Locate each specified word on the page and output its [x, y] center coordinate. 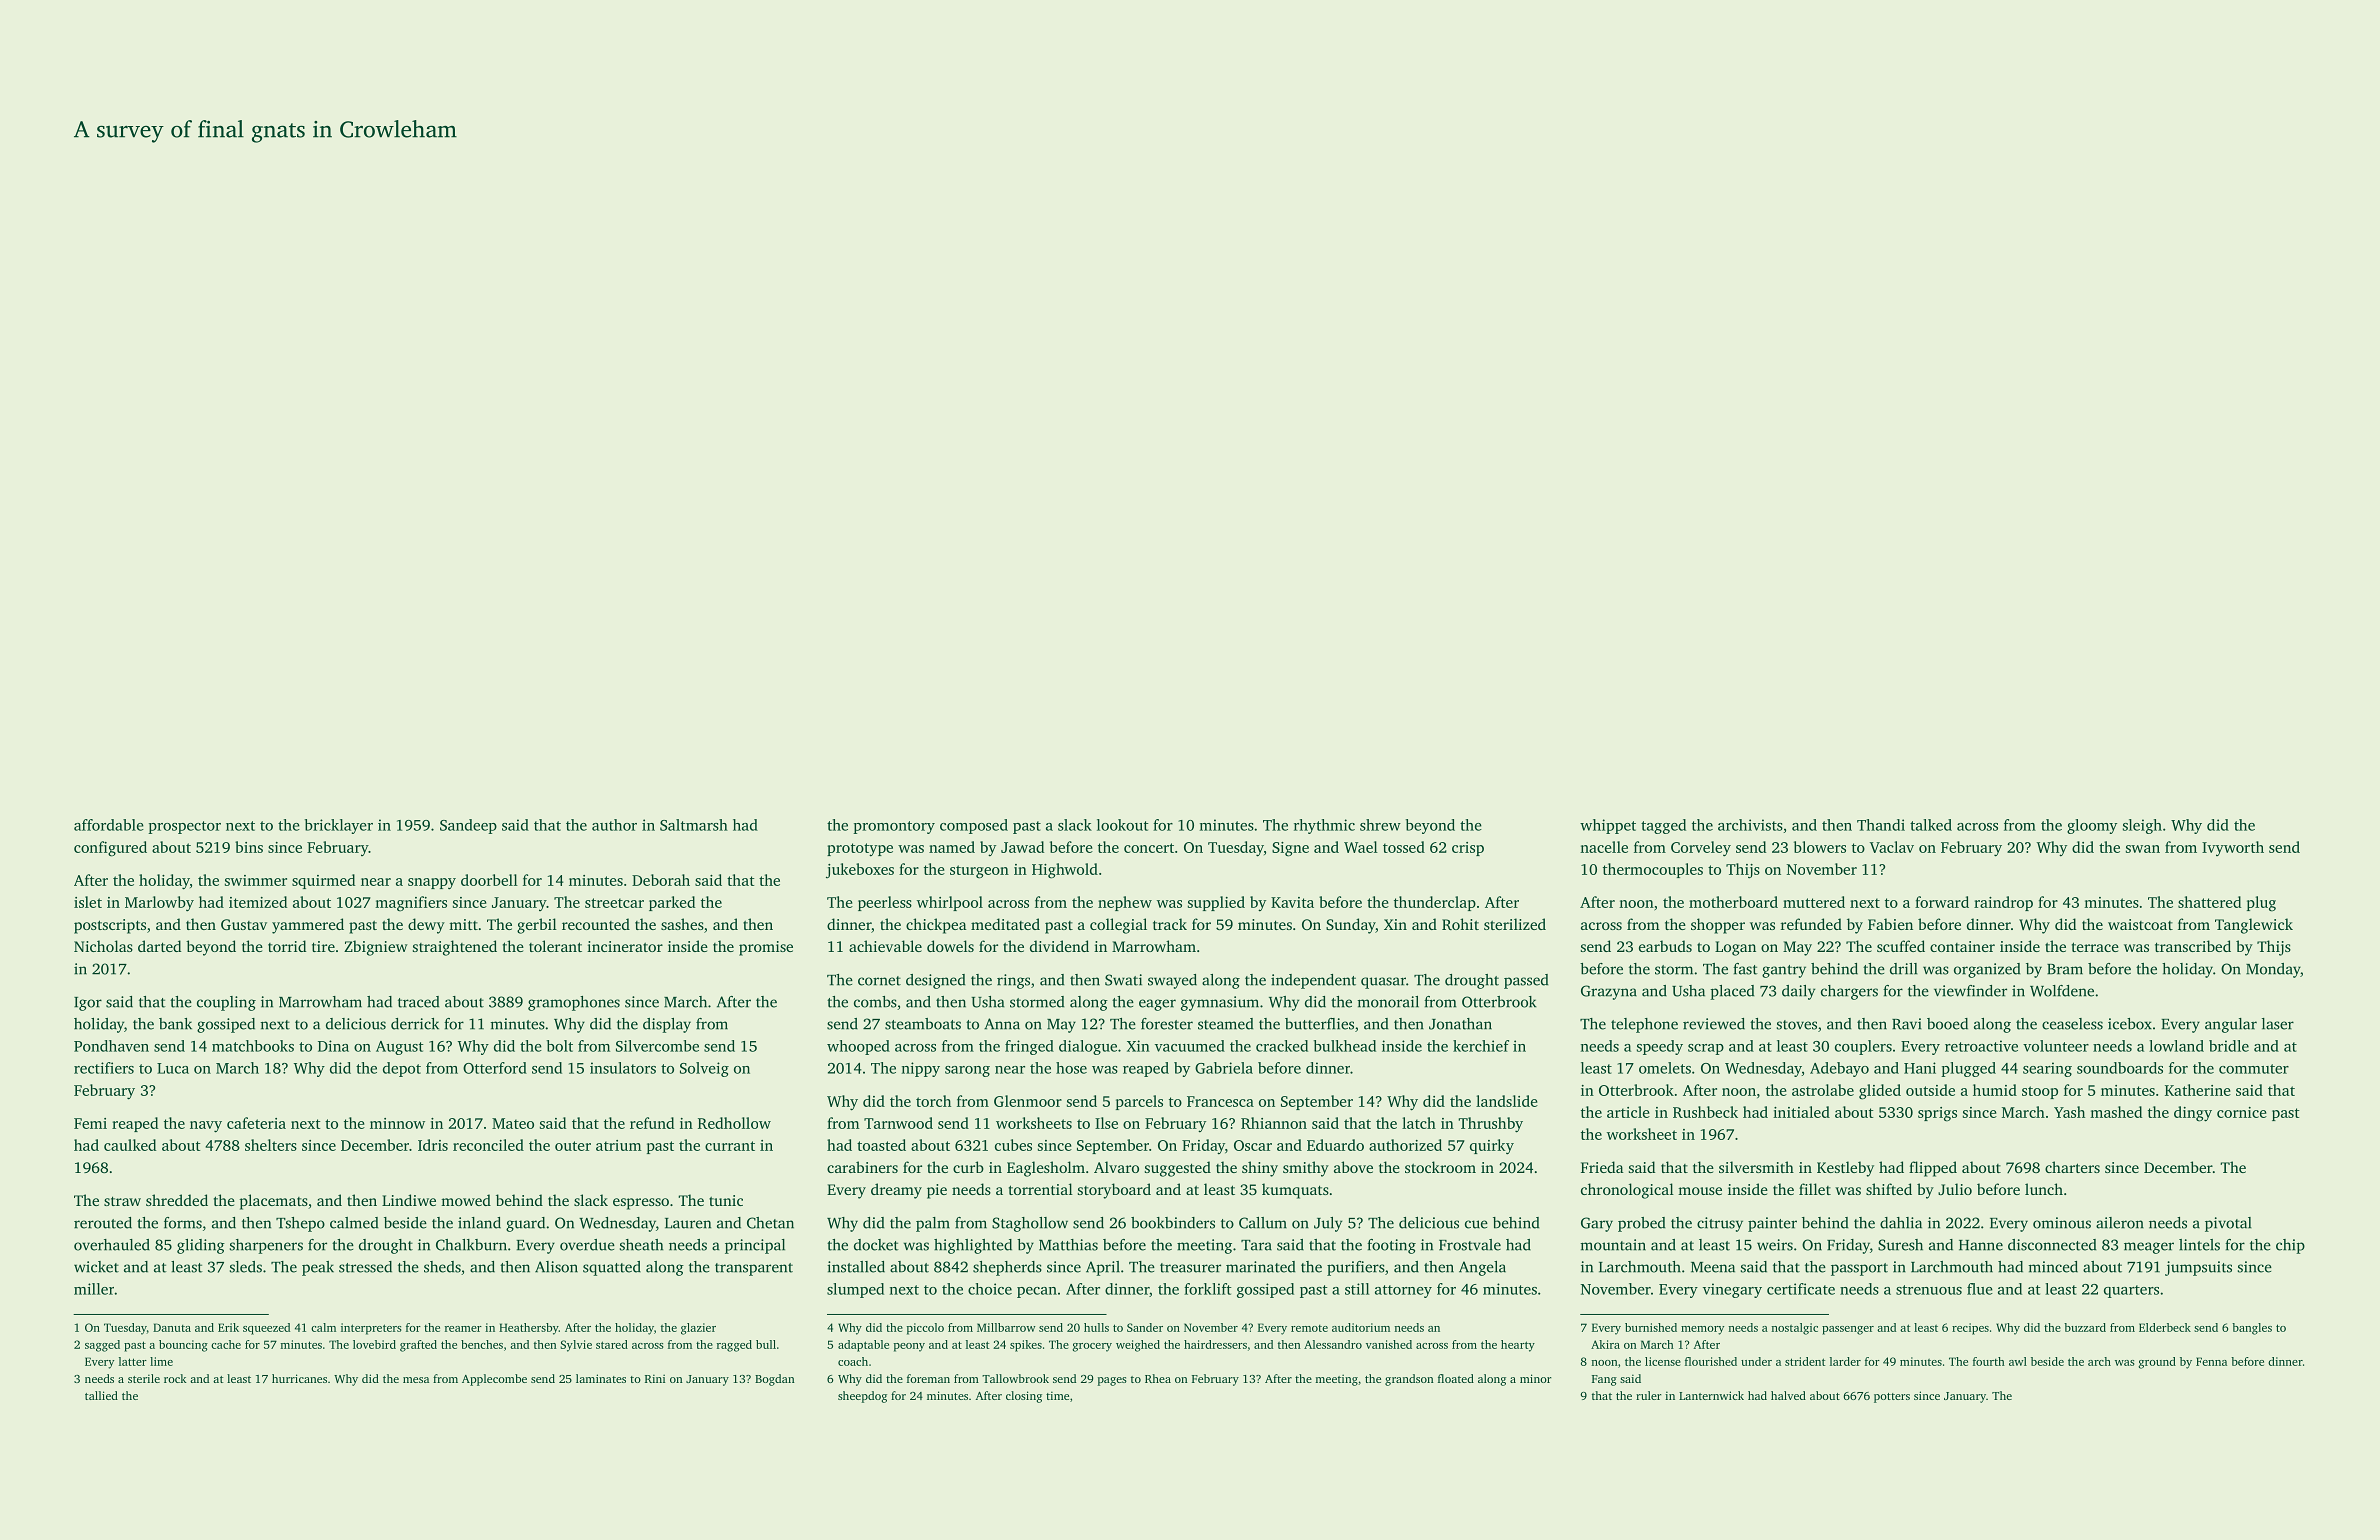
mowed [466, 1200]
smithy [1306, 1169]
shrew [1380, 825]
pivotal [2228, 1224]
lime [161, 1361]
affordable [109, 825]
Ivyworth [2233, 848]
